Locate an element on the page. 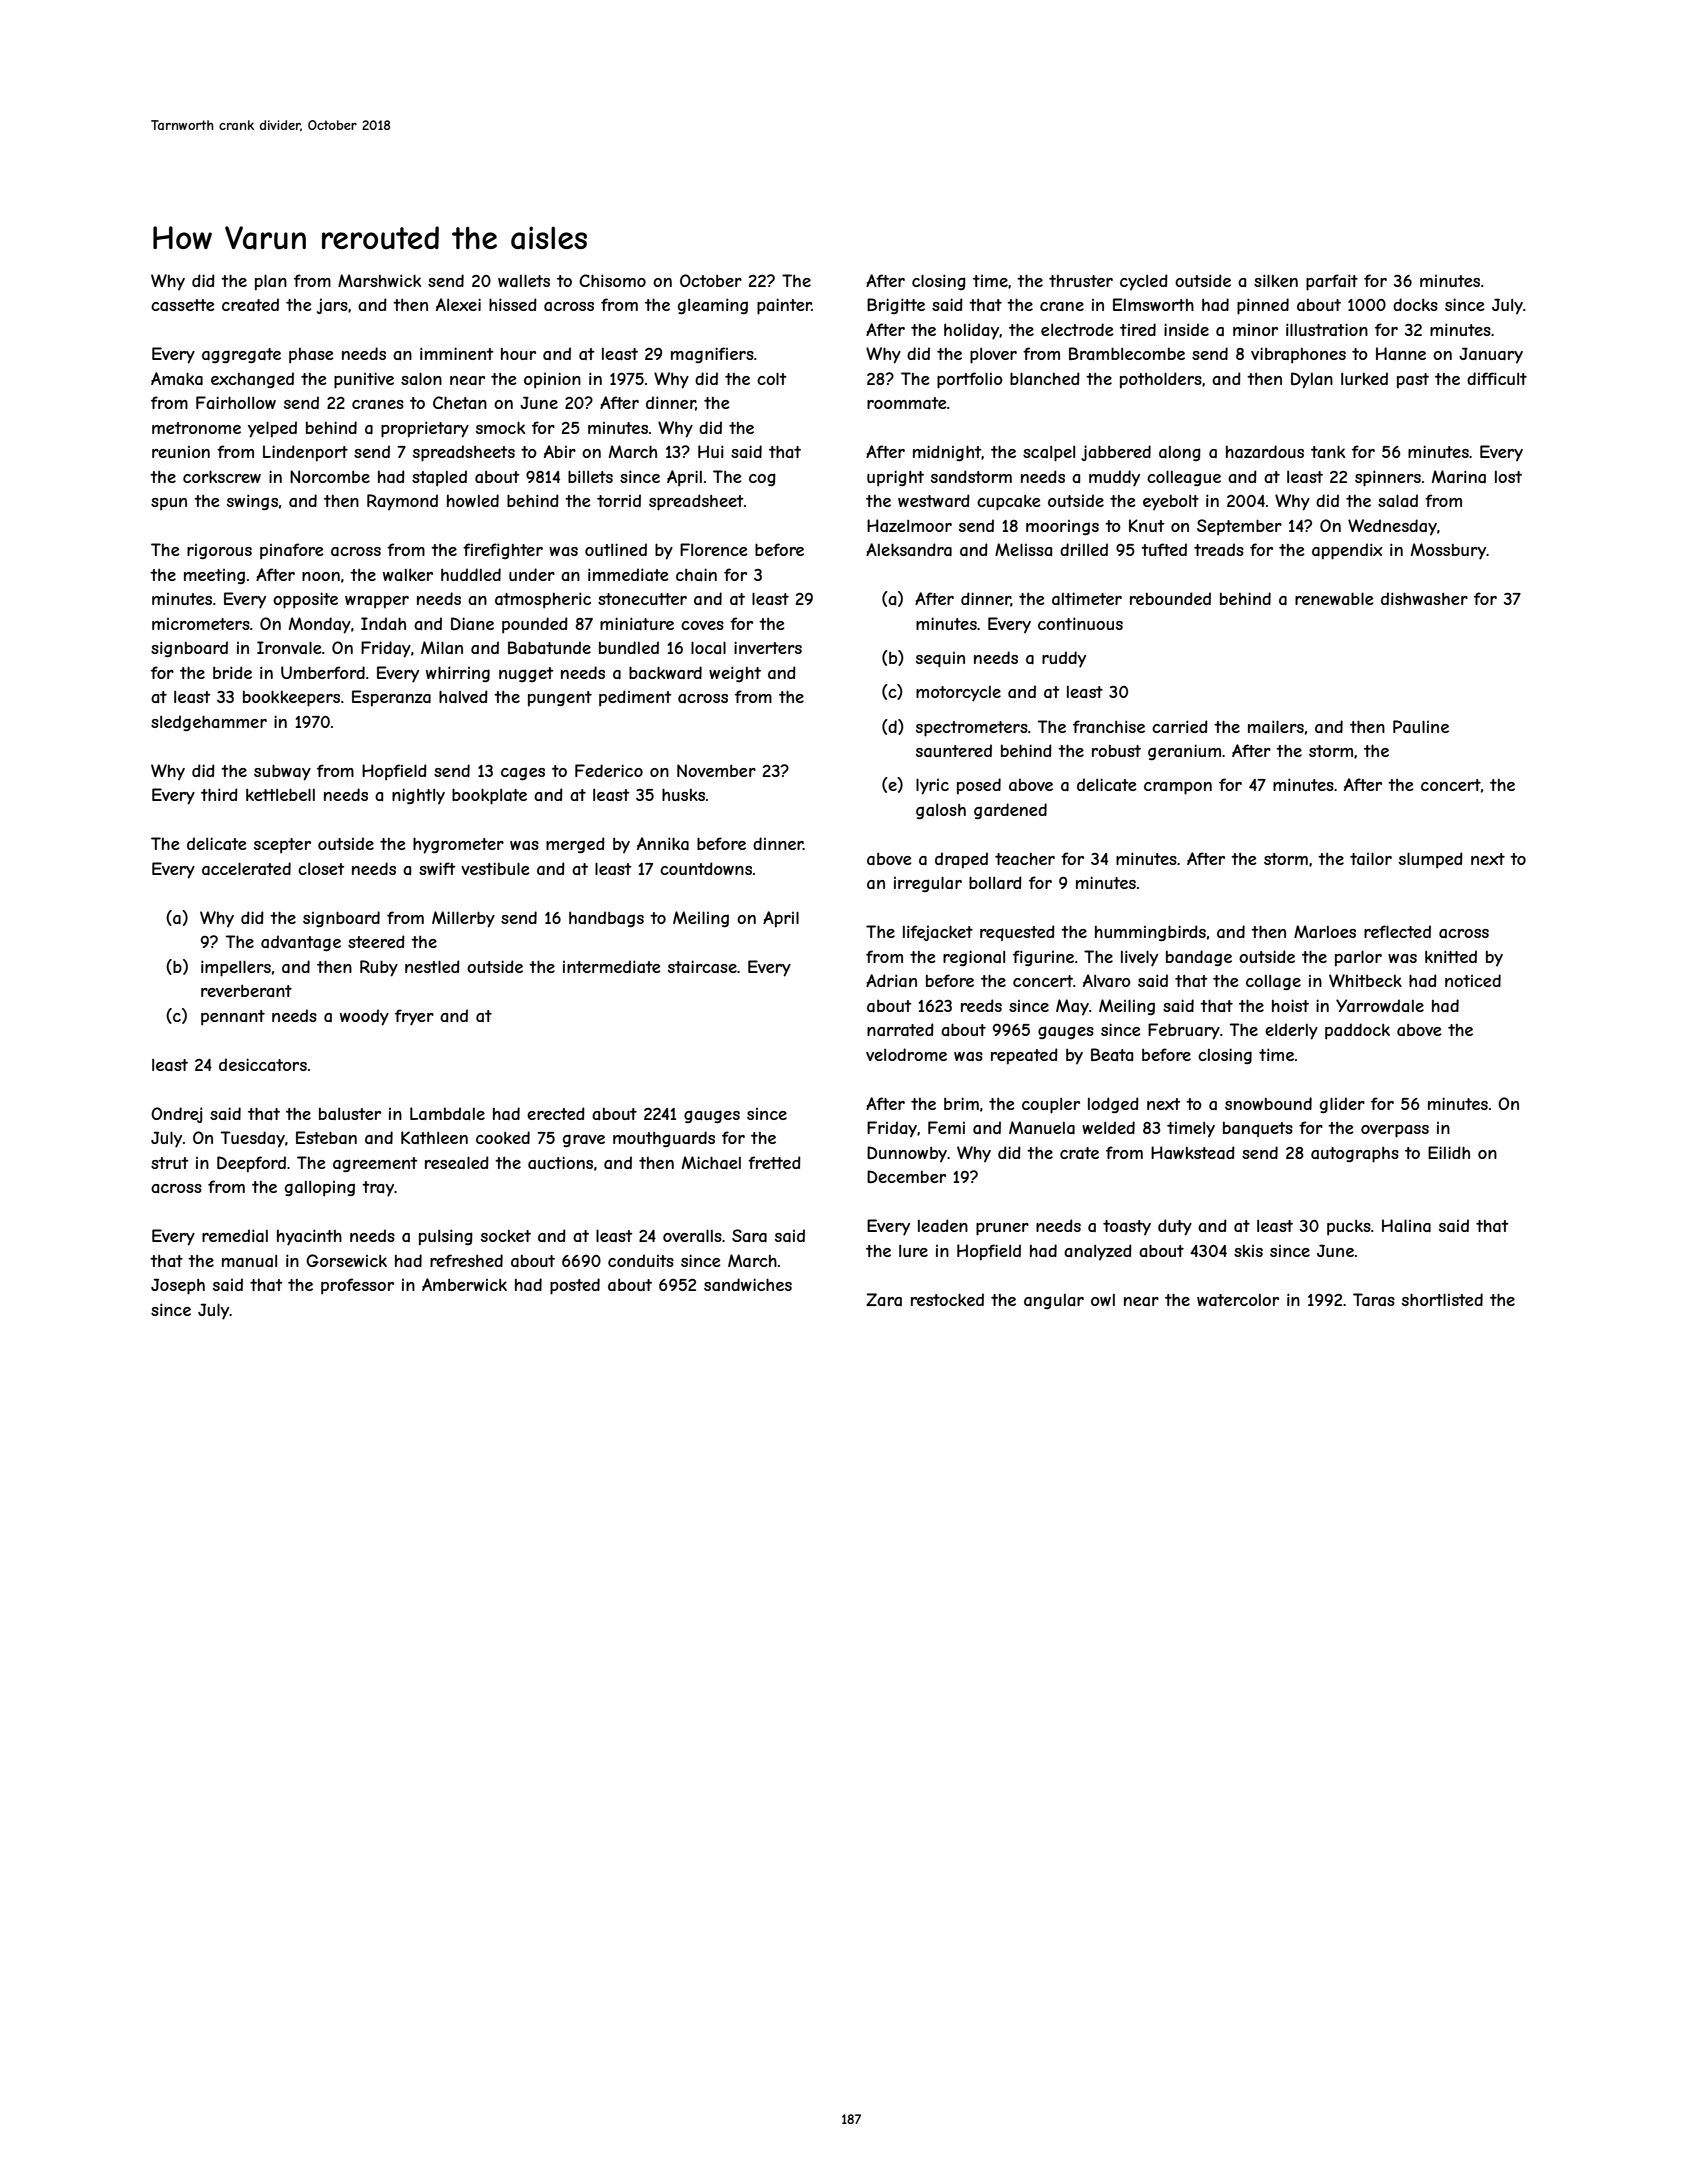 The height and width of the document is (2178, 1683). Wednesday is located at coordinates (1392, 527).
